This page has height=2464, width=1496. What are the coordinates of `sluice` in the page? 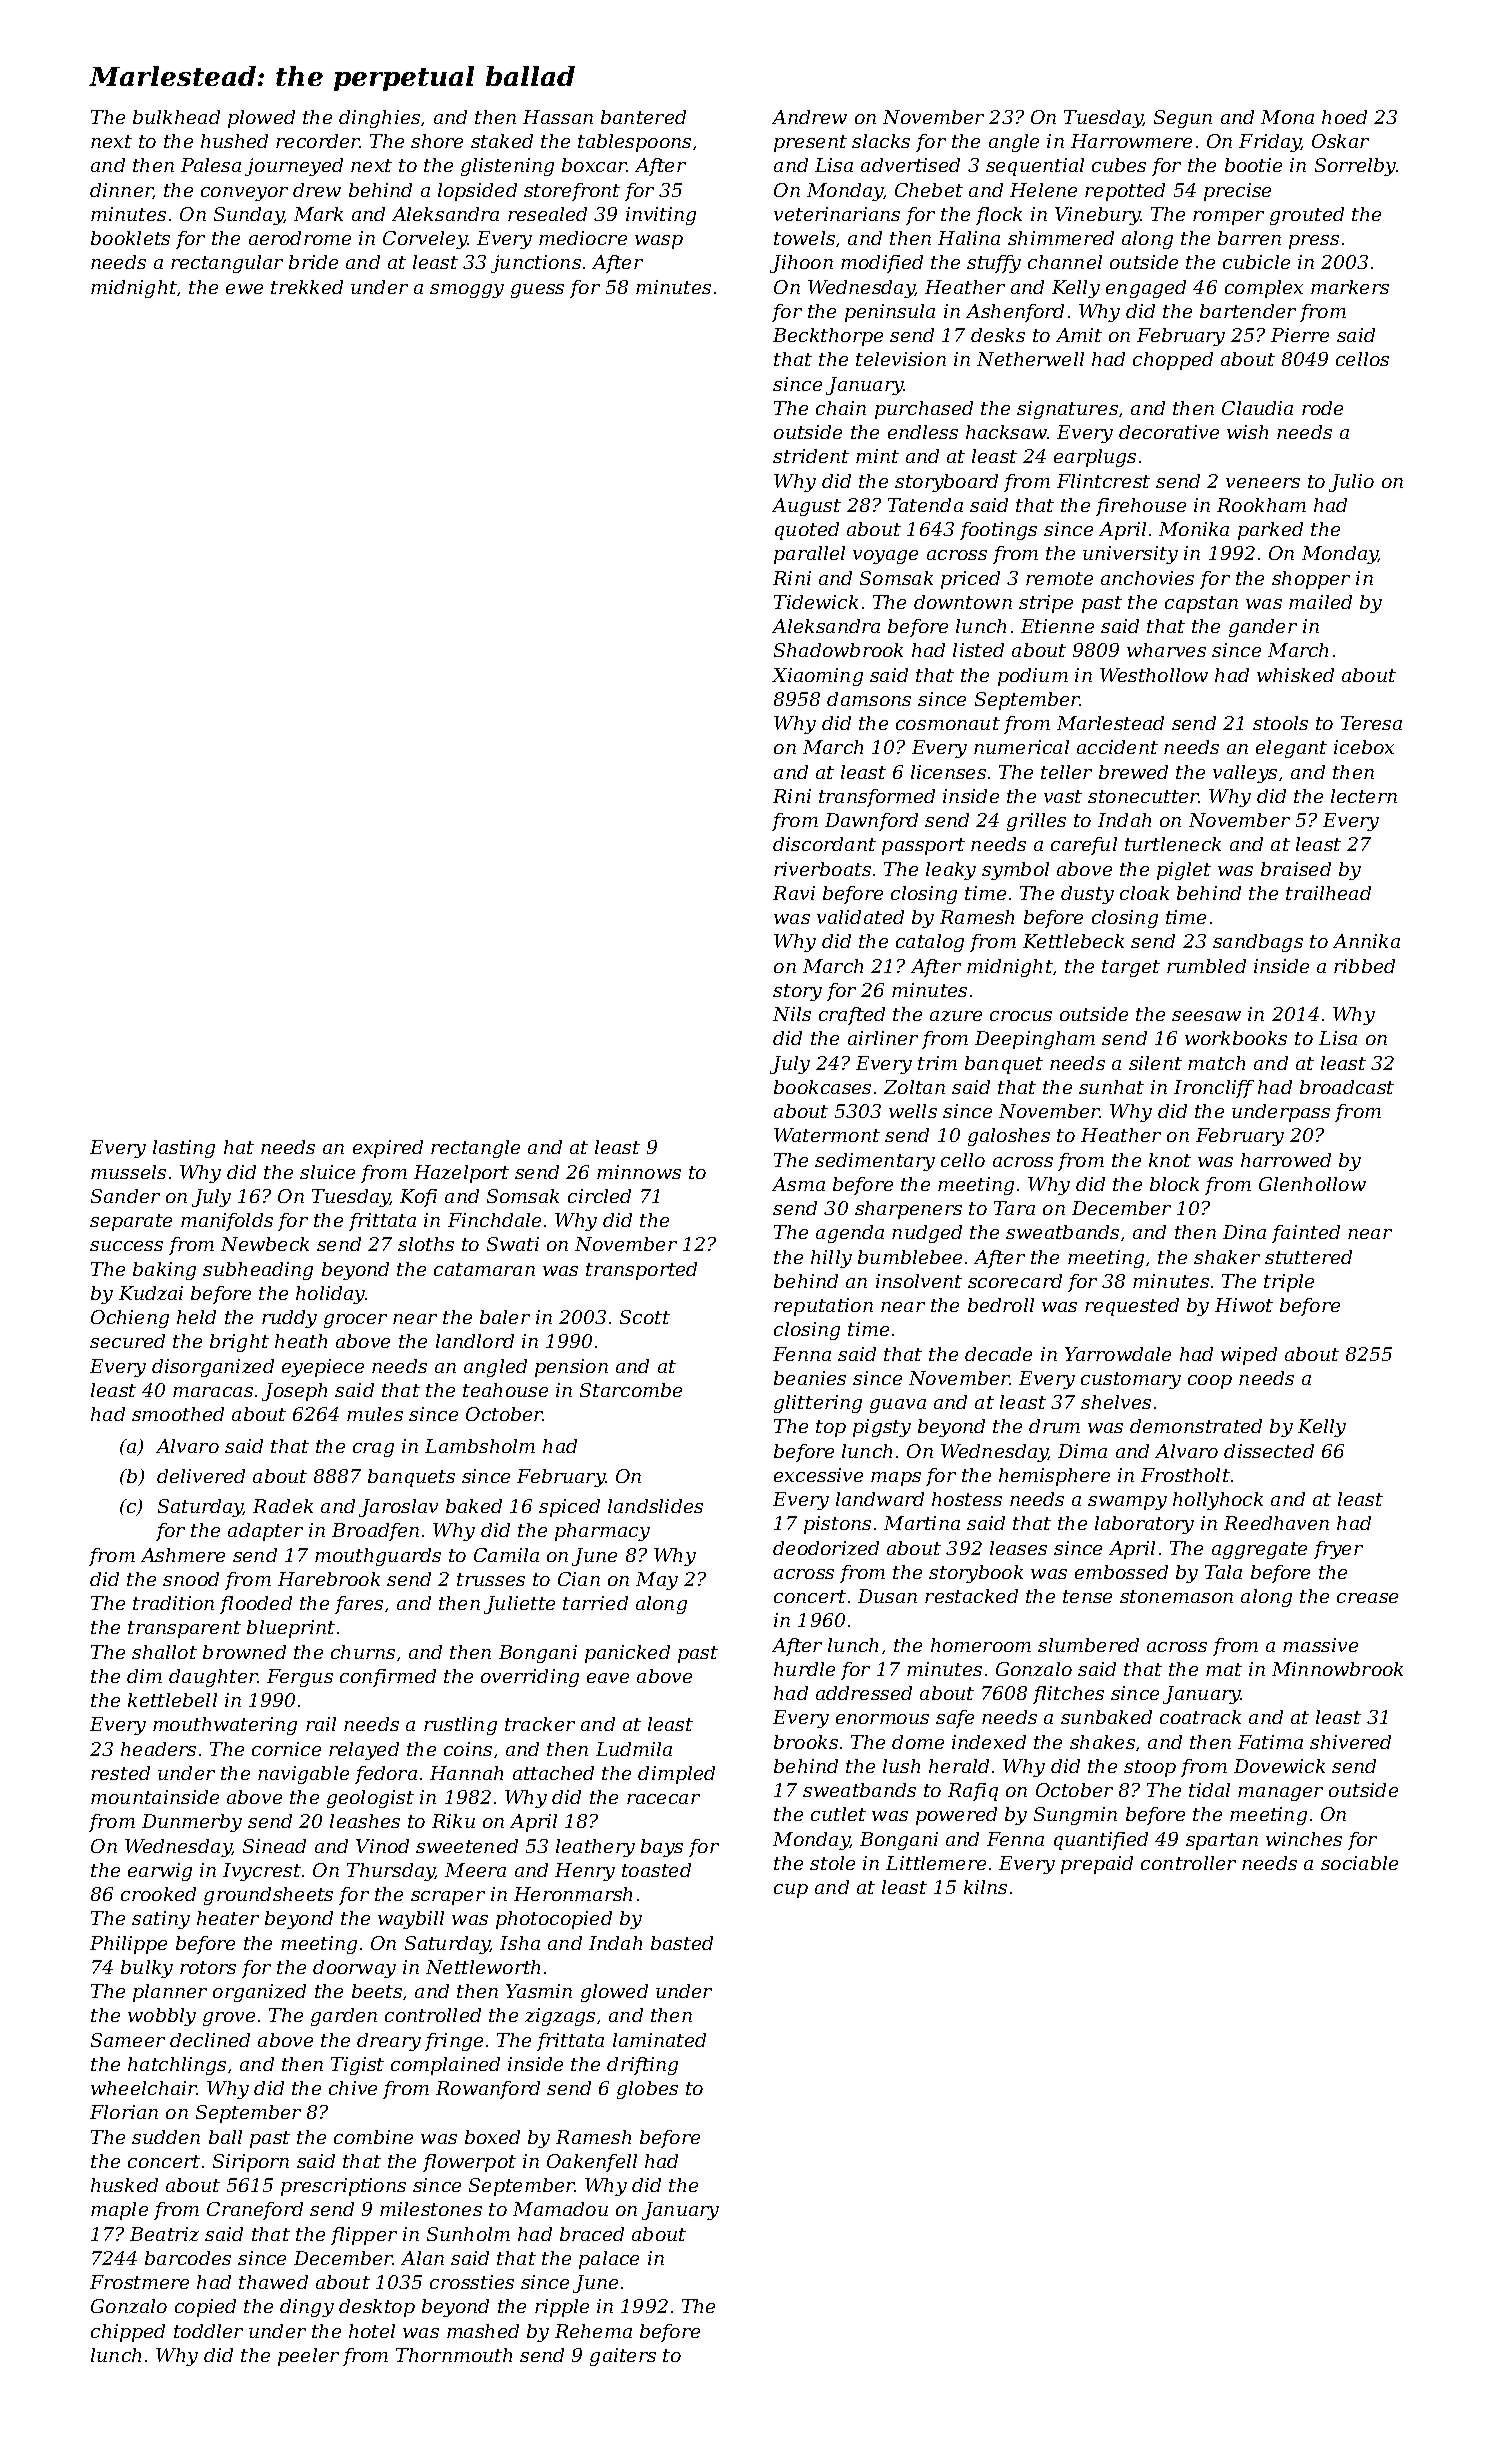 It's located at (327, 1172).
